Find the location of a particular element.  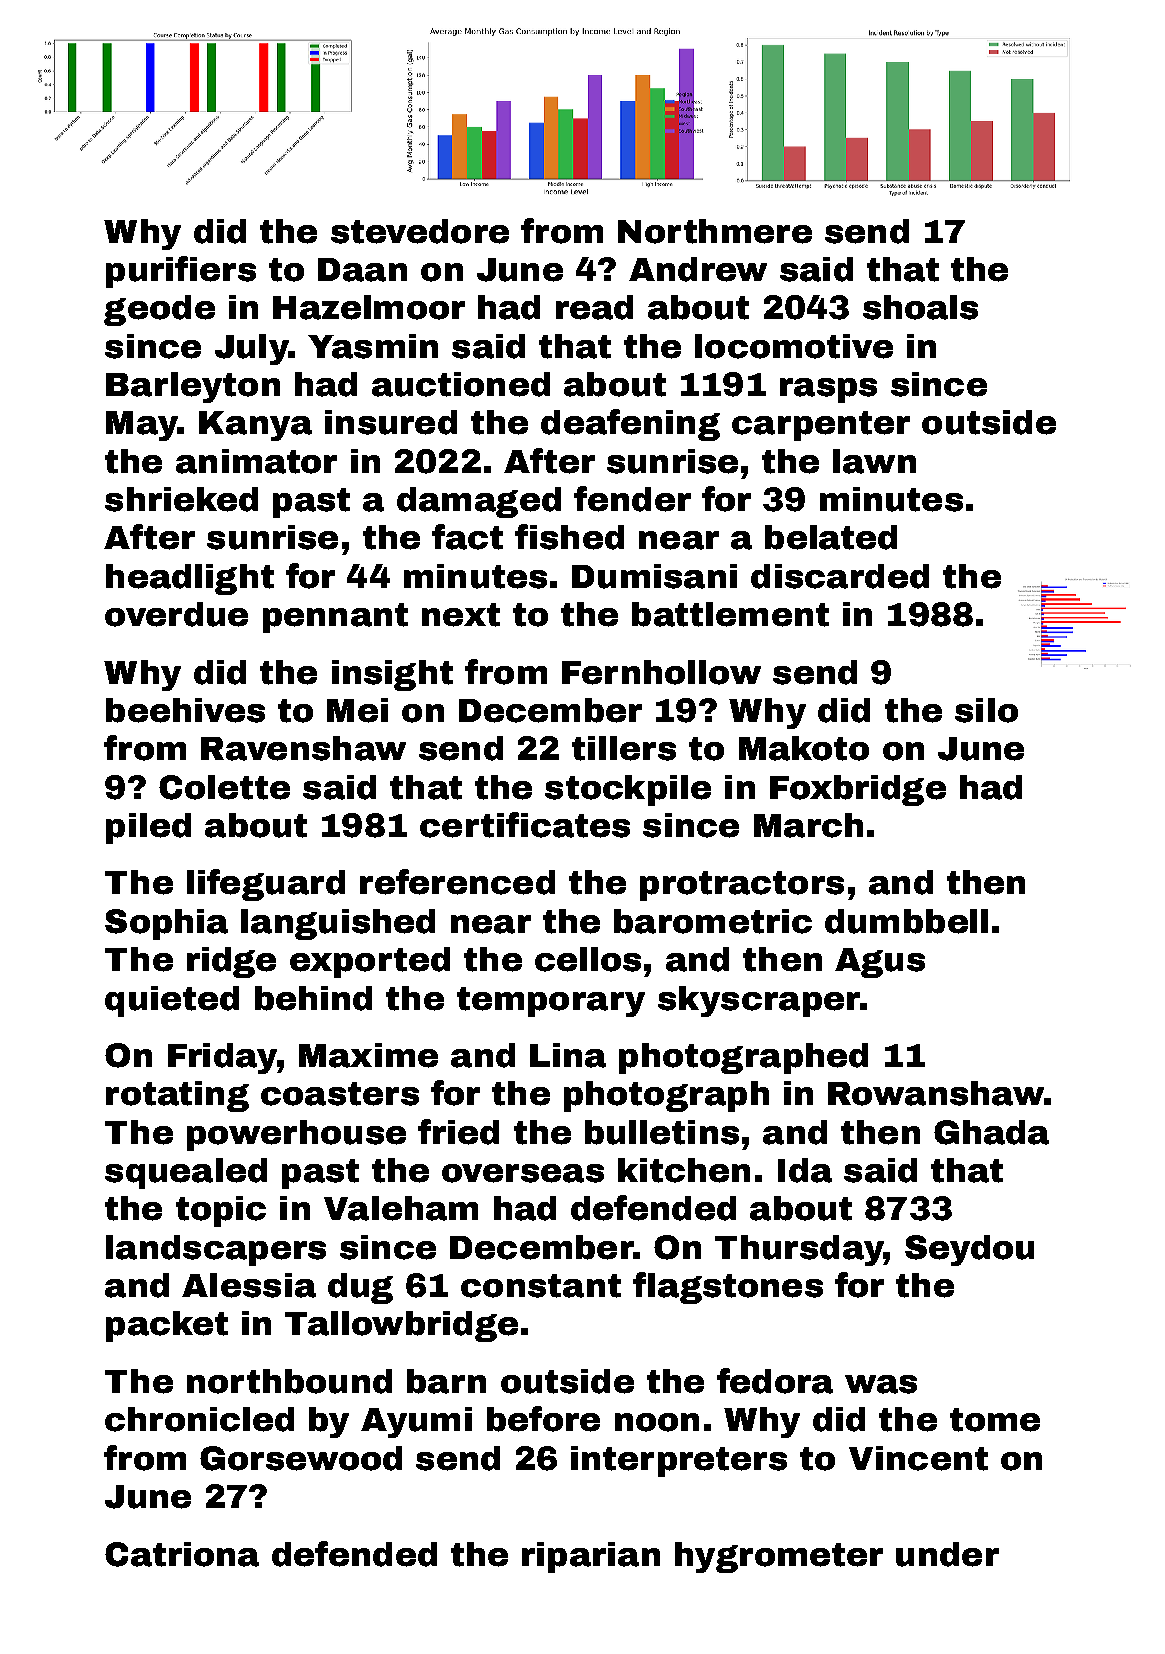

northbound is located at coordinates (289, 1381).
